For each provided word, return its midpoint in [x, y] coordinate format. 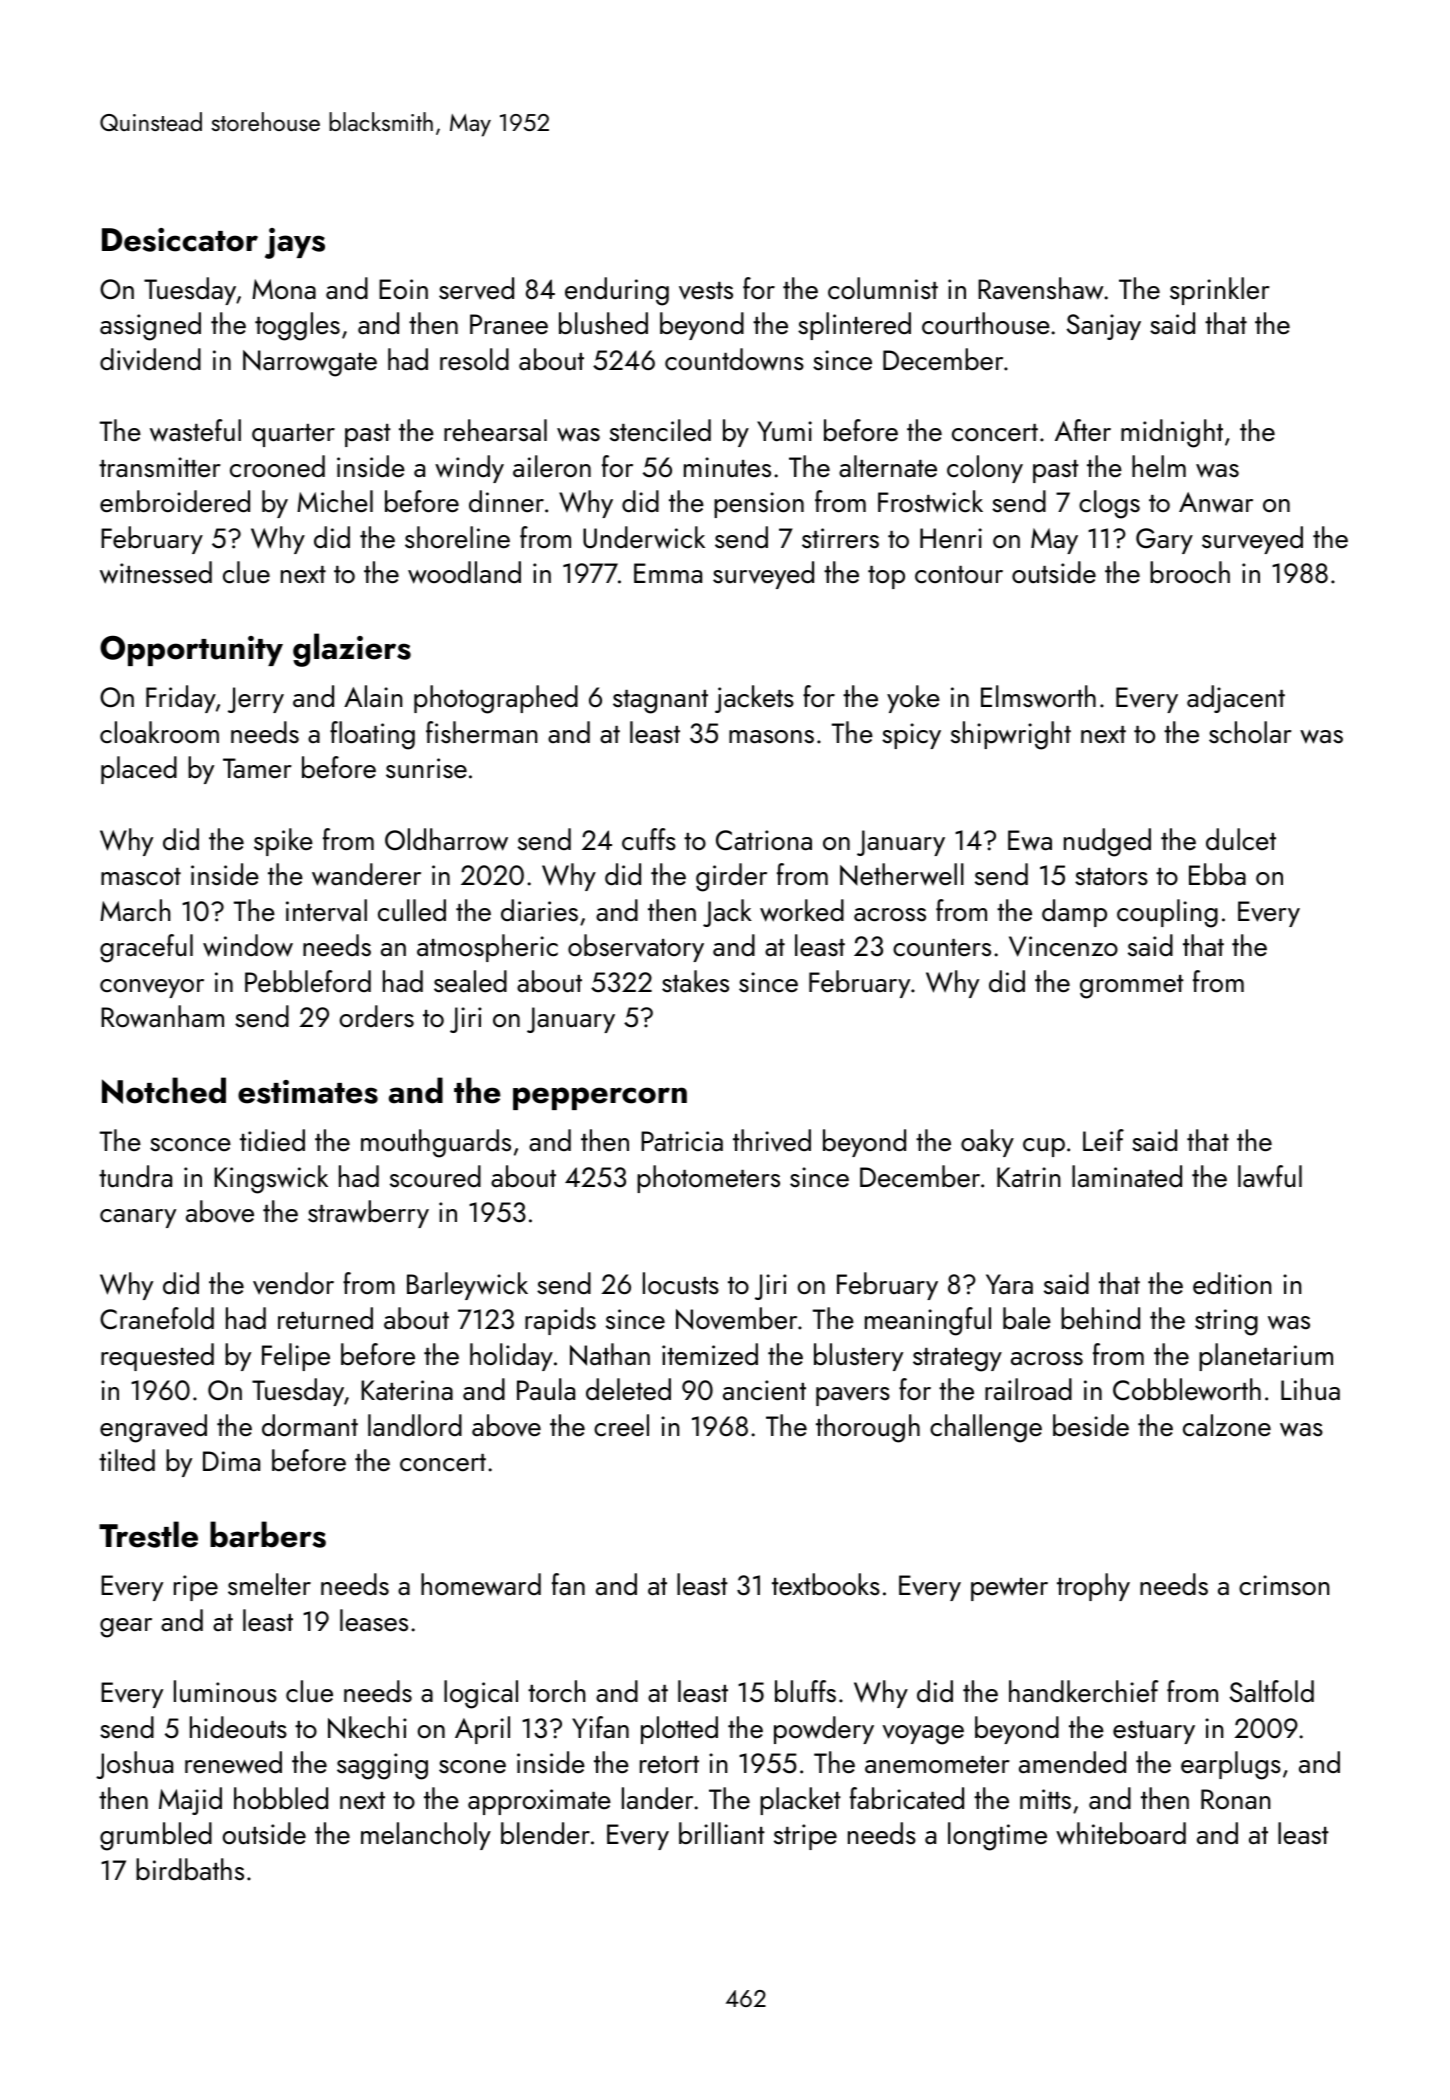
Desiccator [180, 240]
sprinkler [1220, 291]
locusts [681, 1283]
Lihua [1310, 1389]
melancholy [426, 1836]
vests [706, 291]
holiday [511, 1357]
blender [545, 1833]
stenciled [660, 430]
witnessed [156, 572]
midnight [1172, 433]
